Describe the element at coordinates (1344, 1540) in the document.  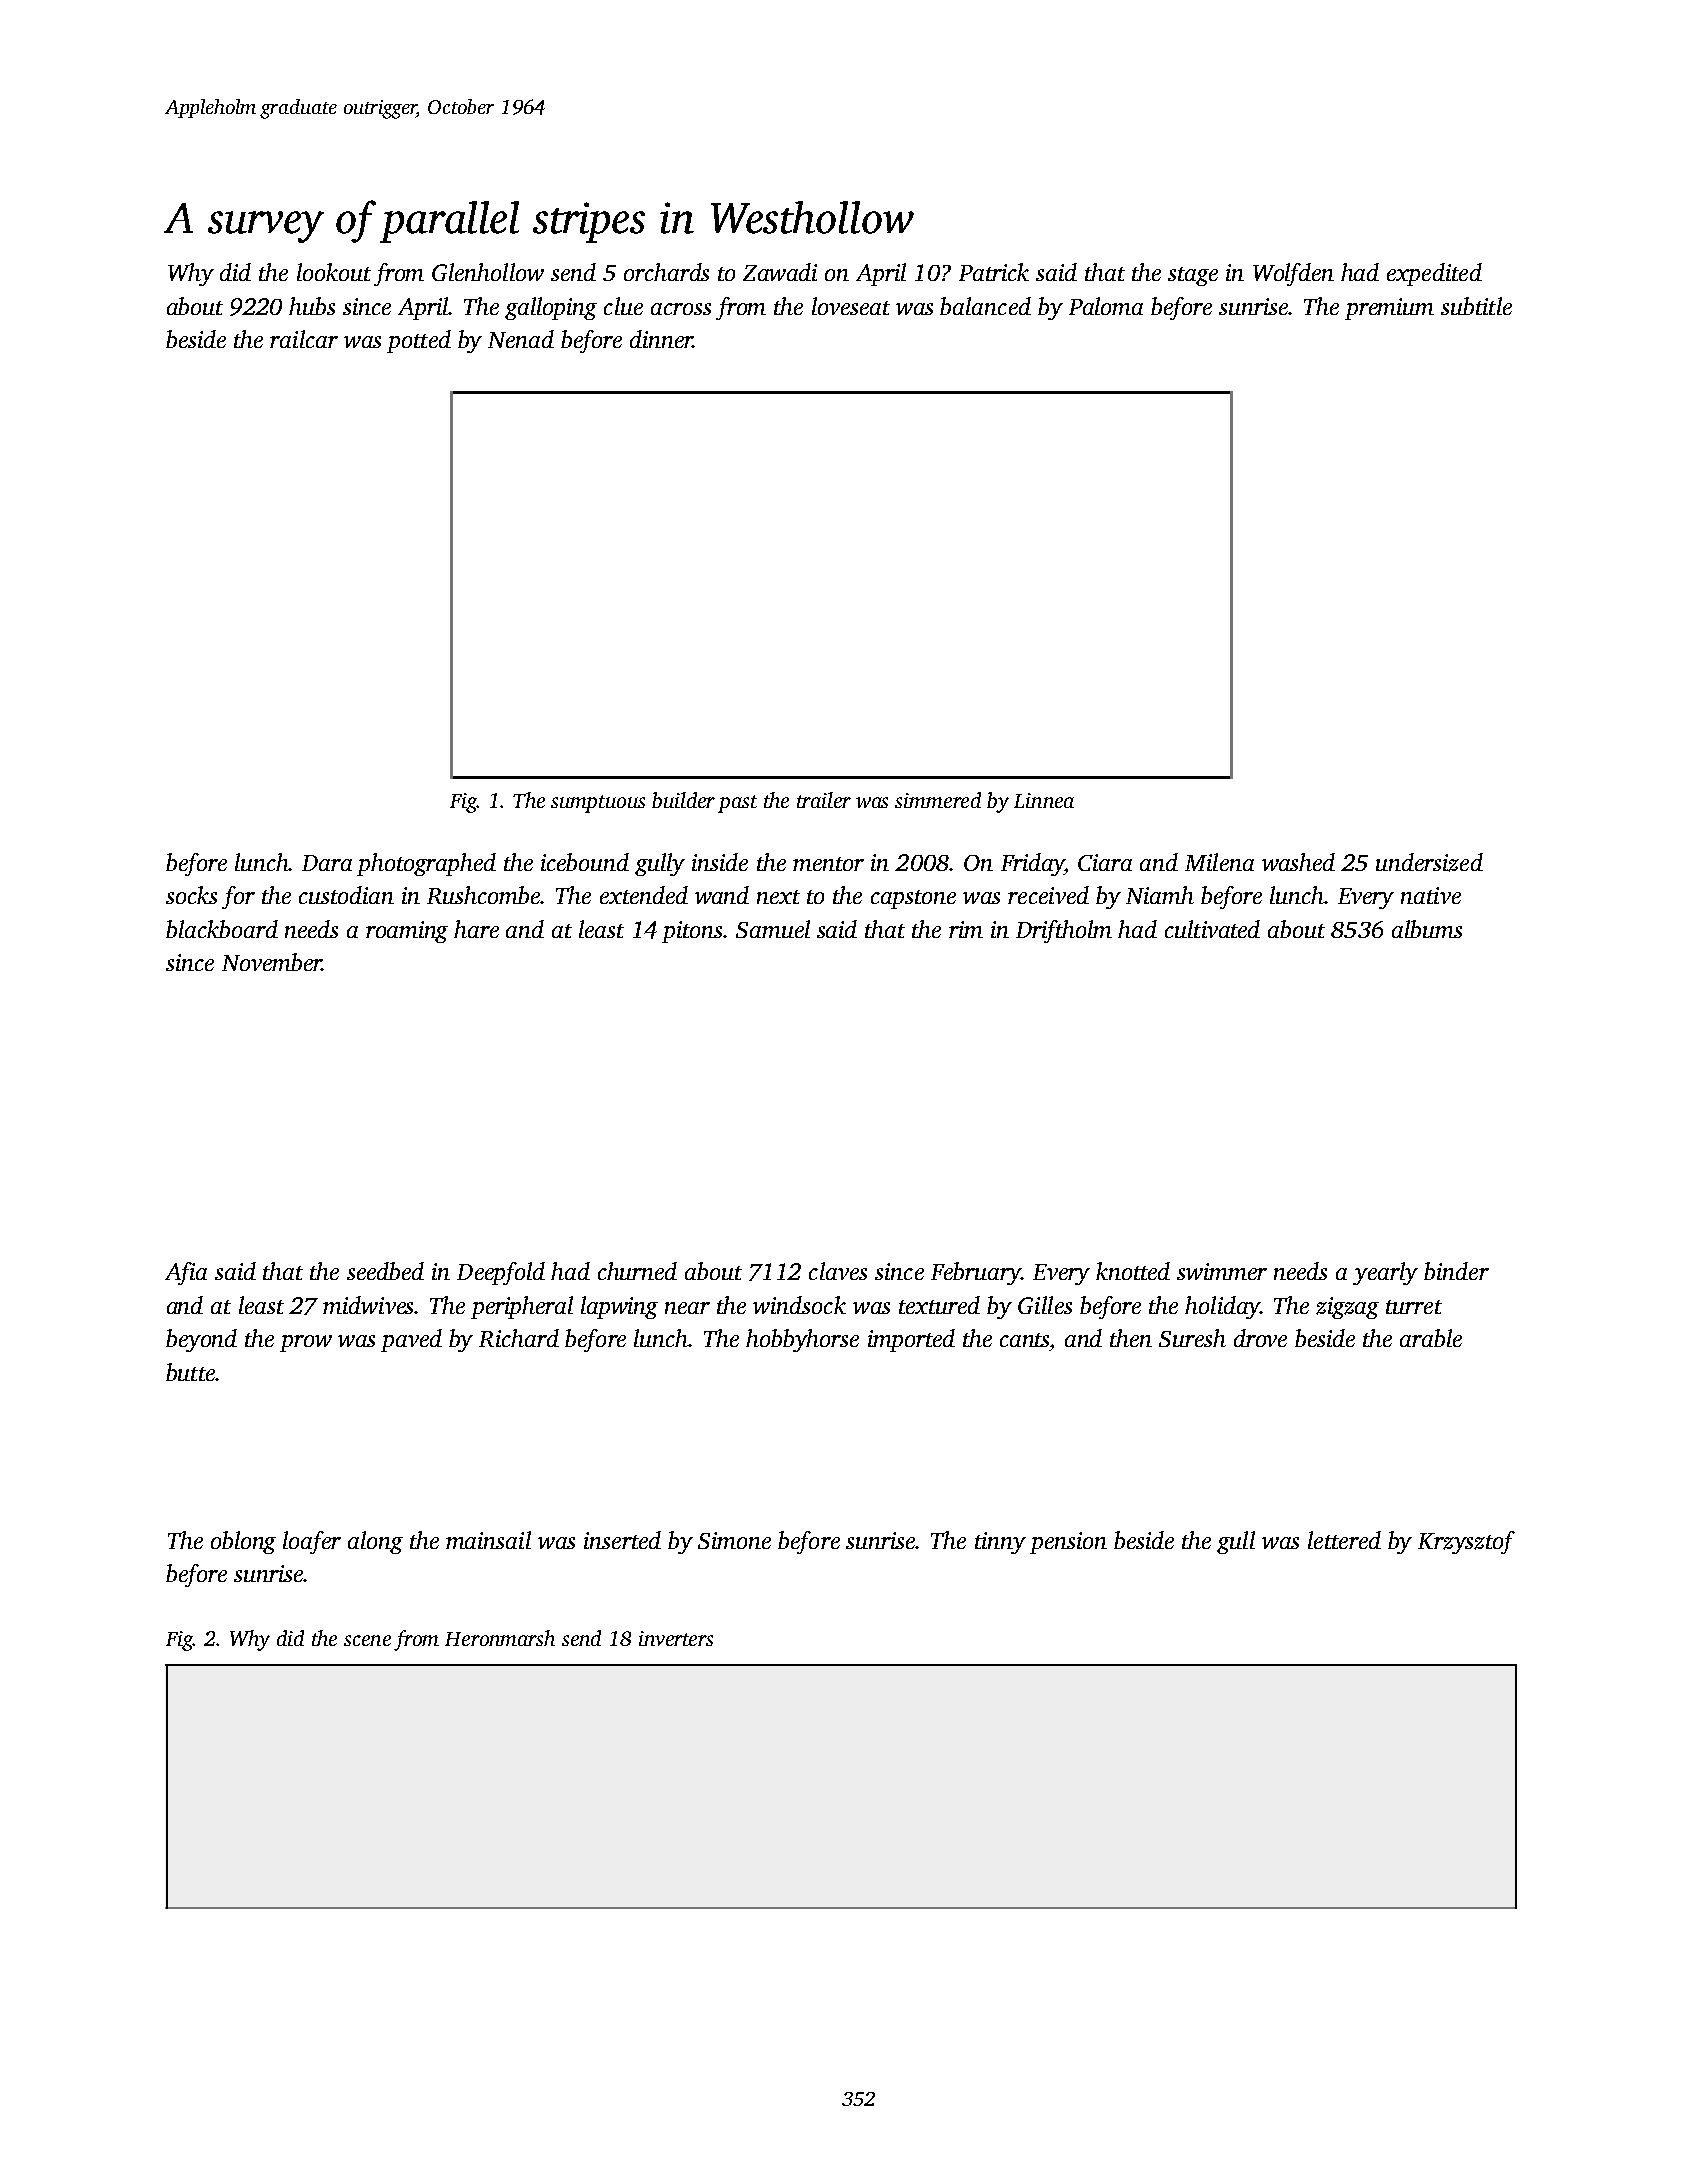
I see `lettered` at that location.
